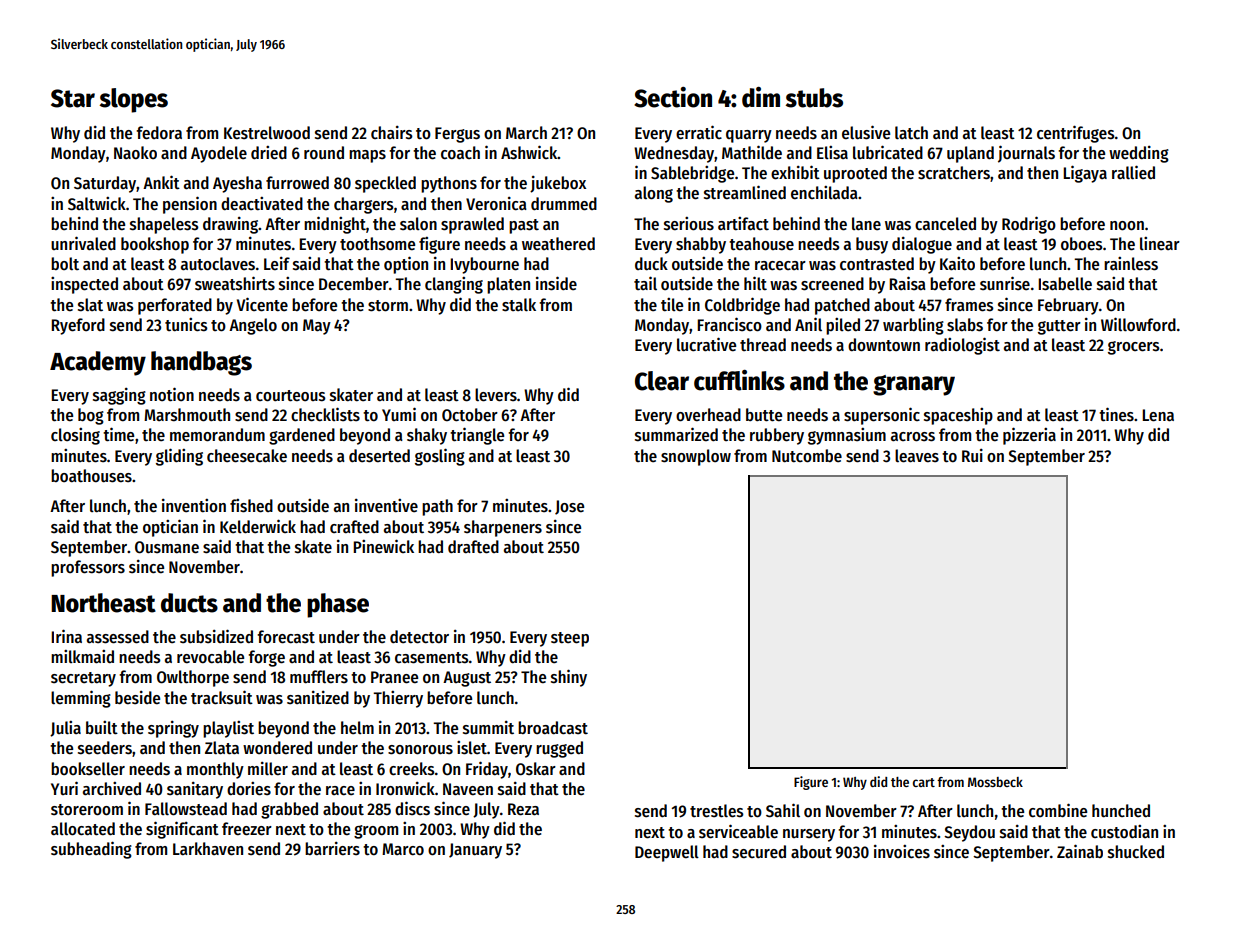  I want to click on January, so click(475, 851).
